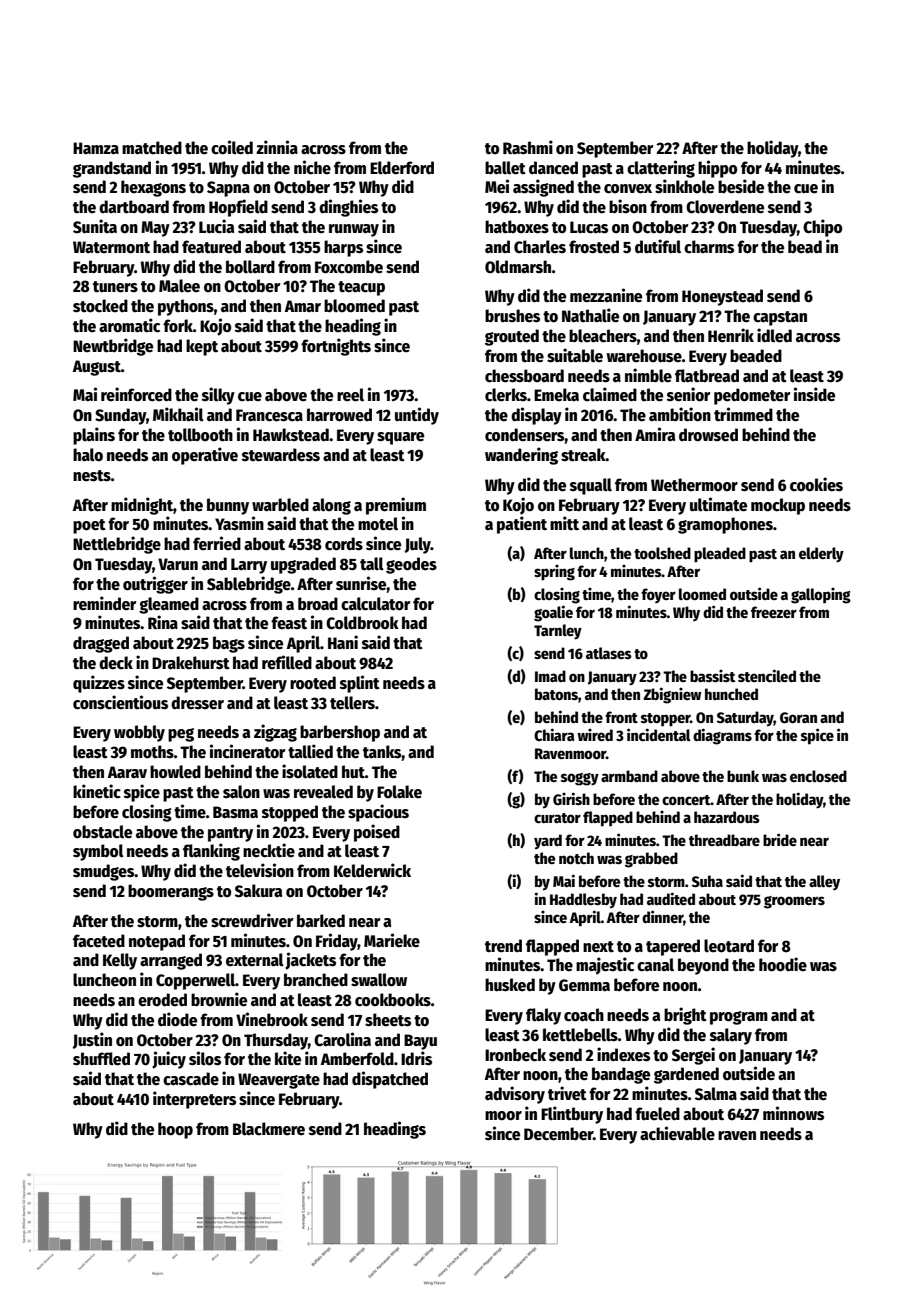 This image has width=924, height=1311. What do you see at coordinates (219, 999) in the image?
I see `brownie` at bounding box center [219, 999].
